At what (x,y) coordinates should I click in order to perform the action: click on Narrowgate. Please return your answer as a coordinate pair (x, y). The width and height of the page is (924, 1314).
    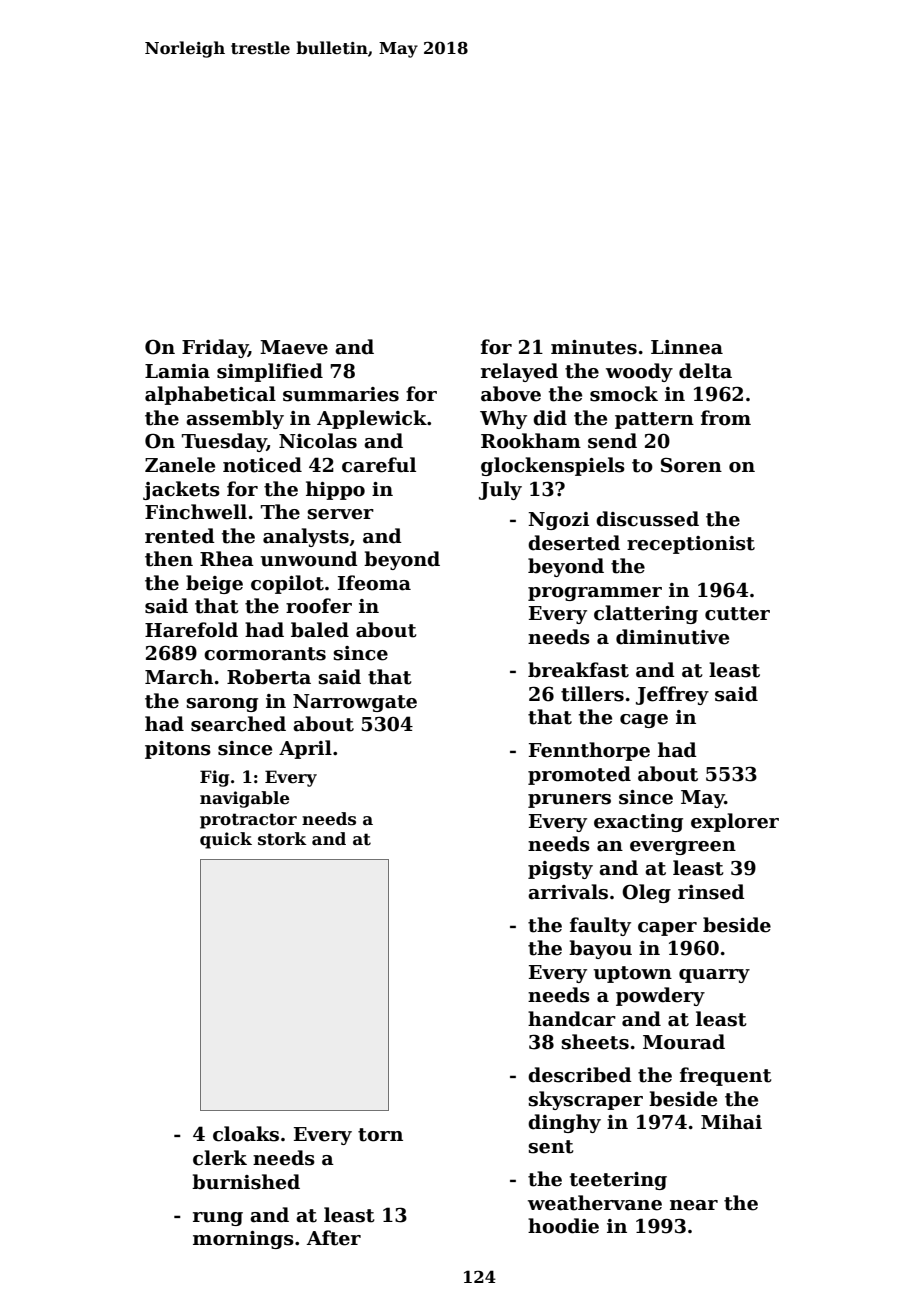
    Looking at the image, I should click on (355, 703).
